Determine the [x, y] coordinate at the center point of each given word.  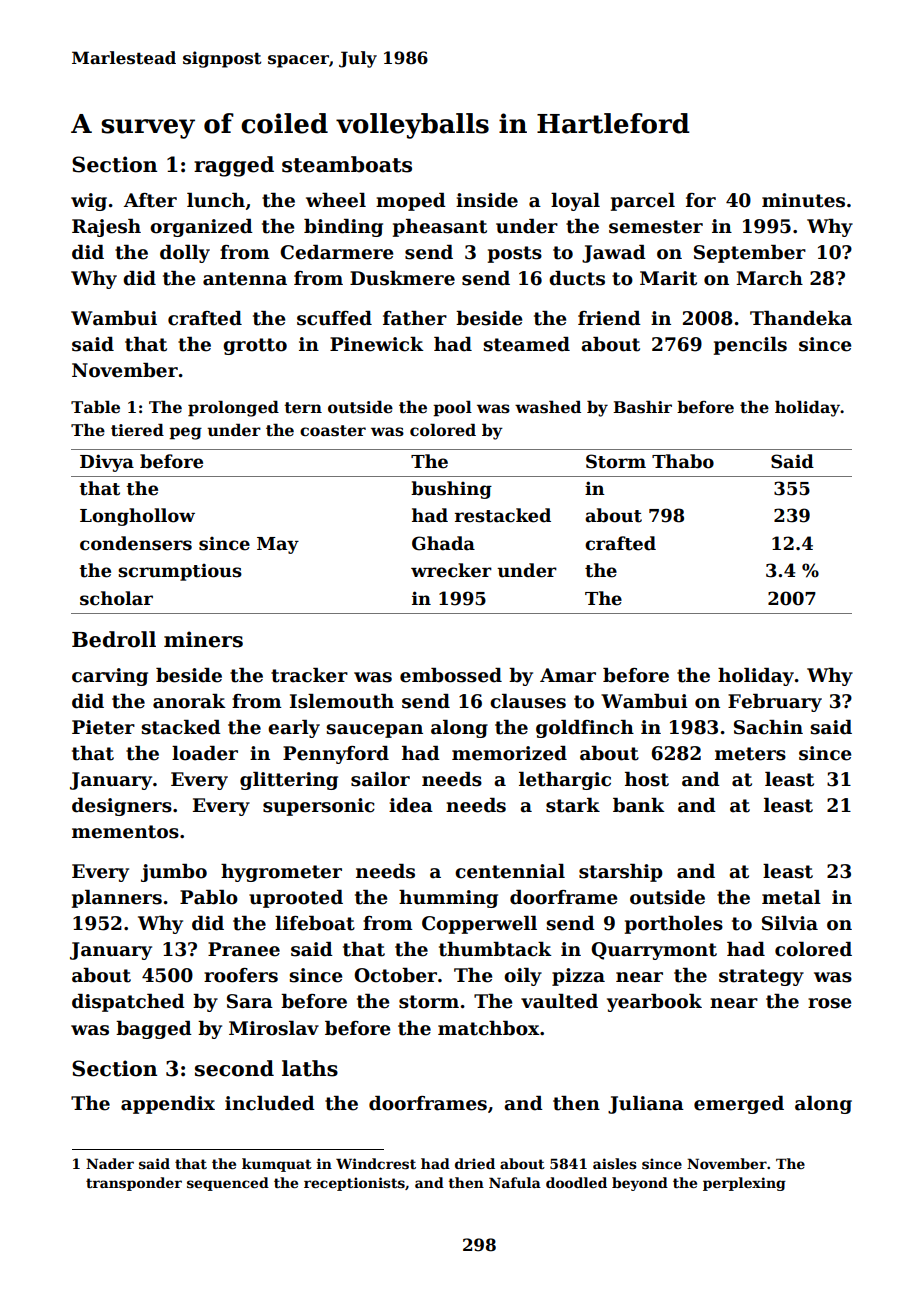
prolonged [233, 409]
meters [750, 754]
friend [609, 318]
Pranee [244, 949]
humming [448, 899]
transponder [134, 1184]
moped [411, 202]
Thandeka [801, 318]
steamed [526, 344]
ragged [234, 166]
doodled [576, 1182]
